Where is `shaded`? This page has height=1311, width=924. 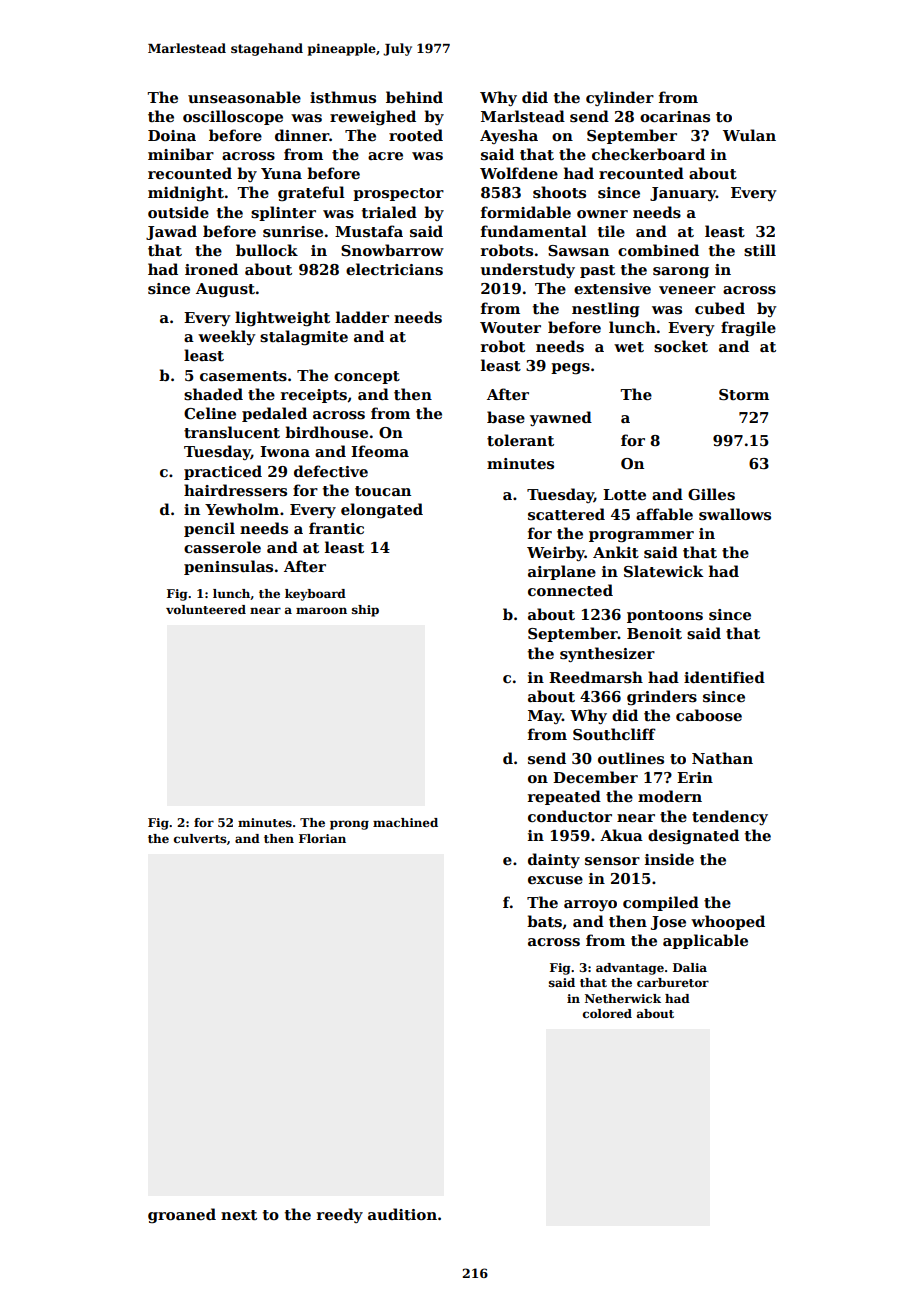 shaded is located at coordinates (213, 394).
